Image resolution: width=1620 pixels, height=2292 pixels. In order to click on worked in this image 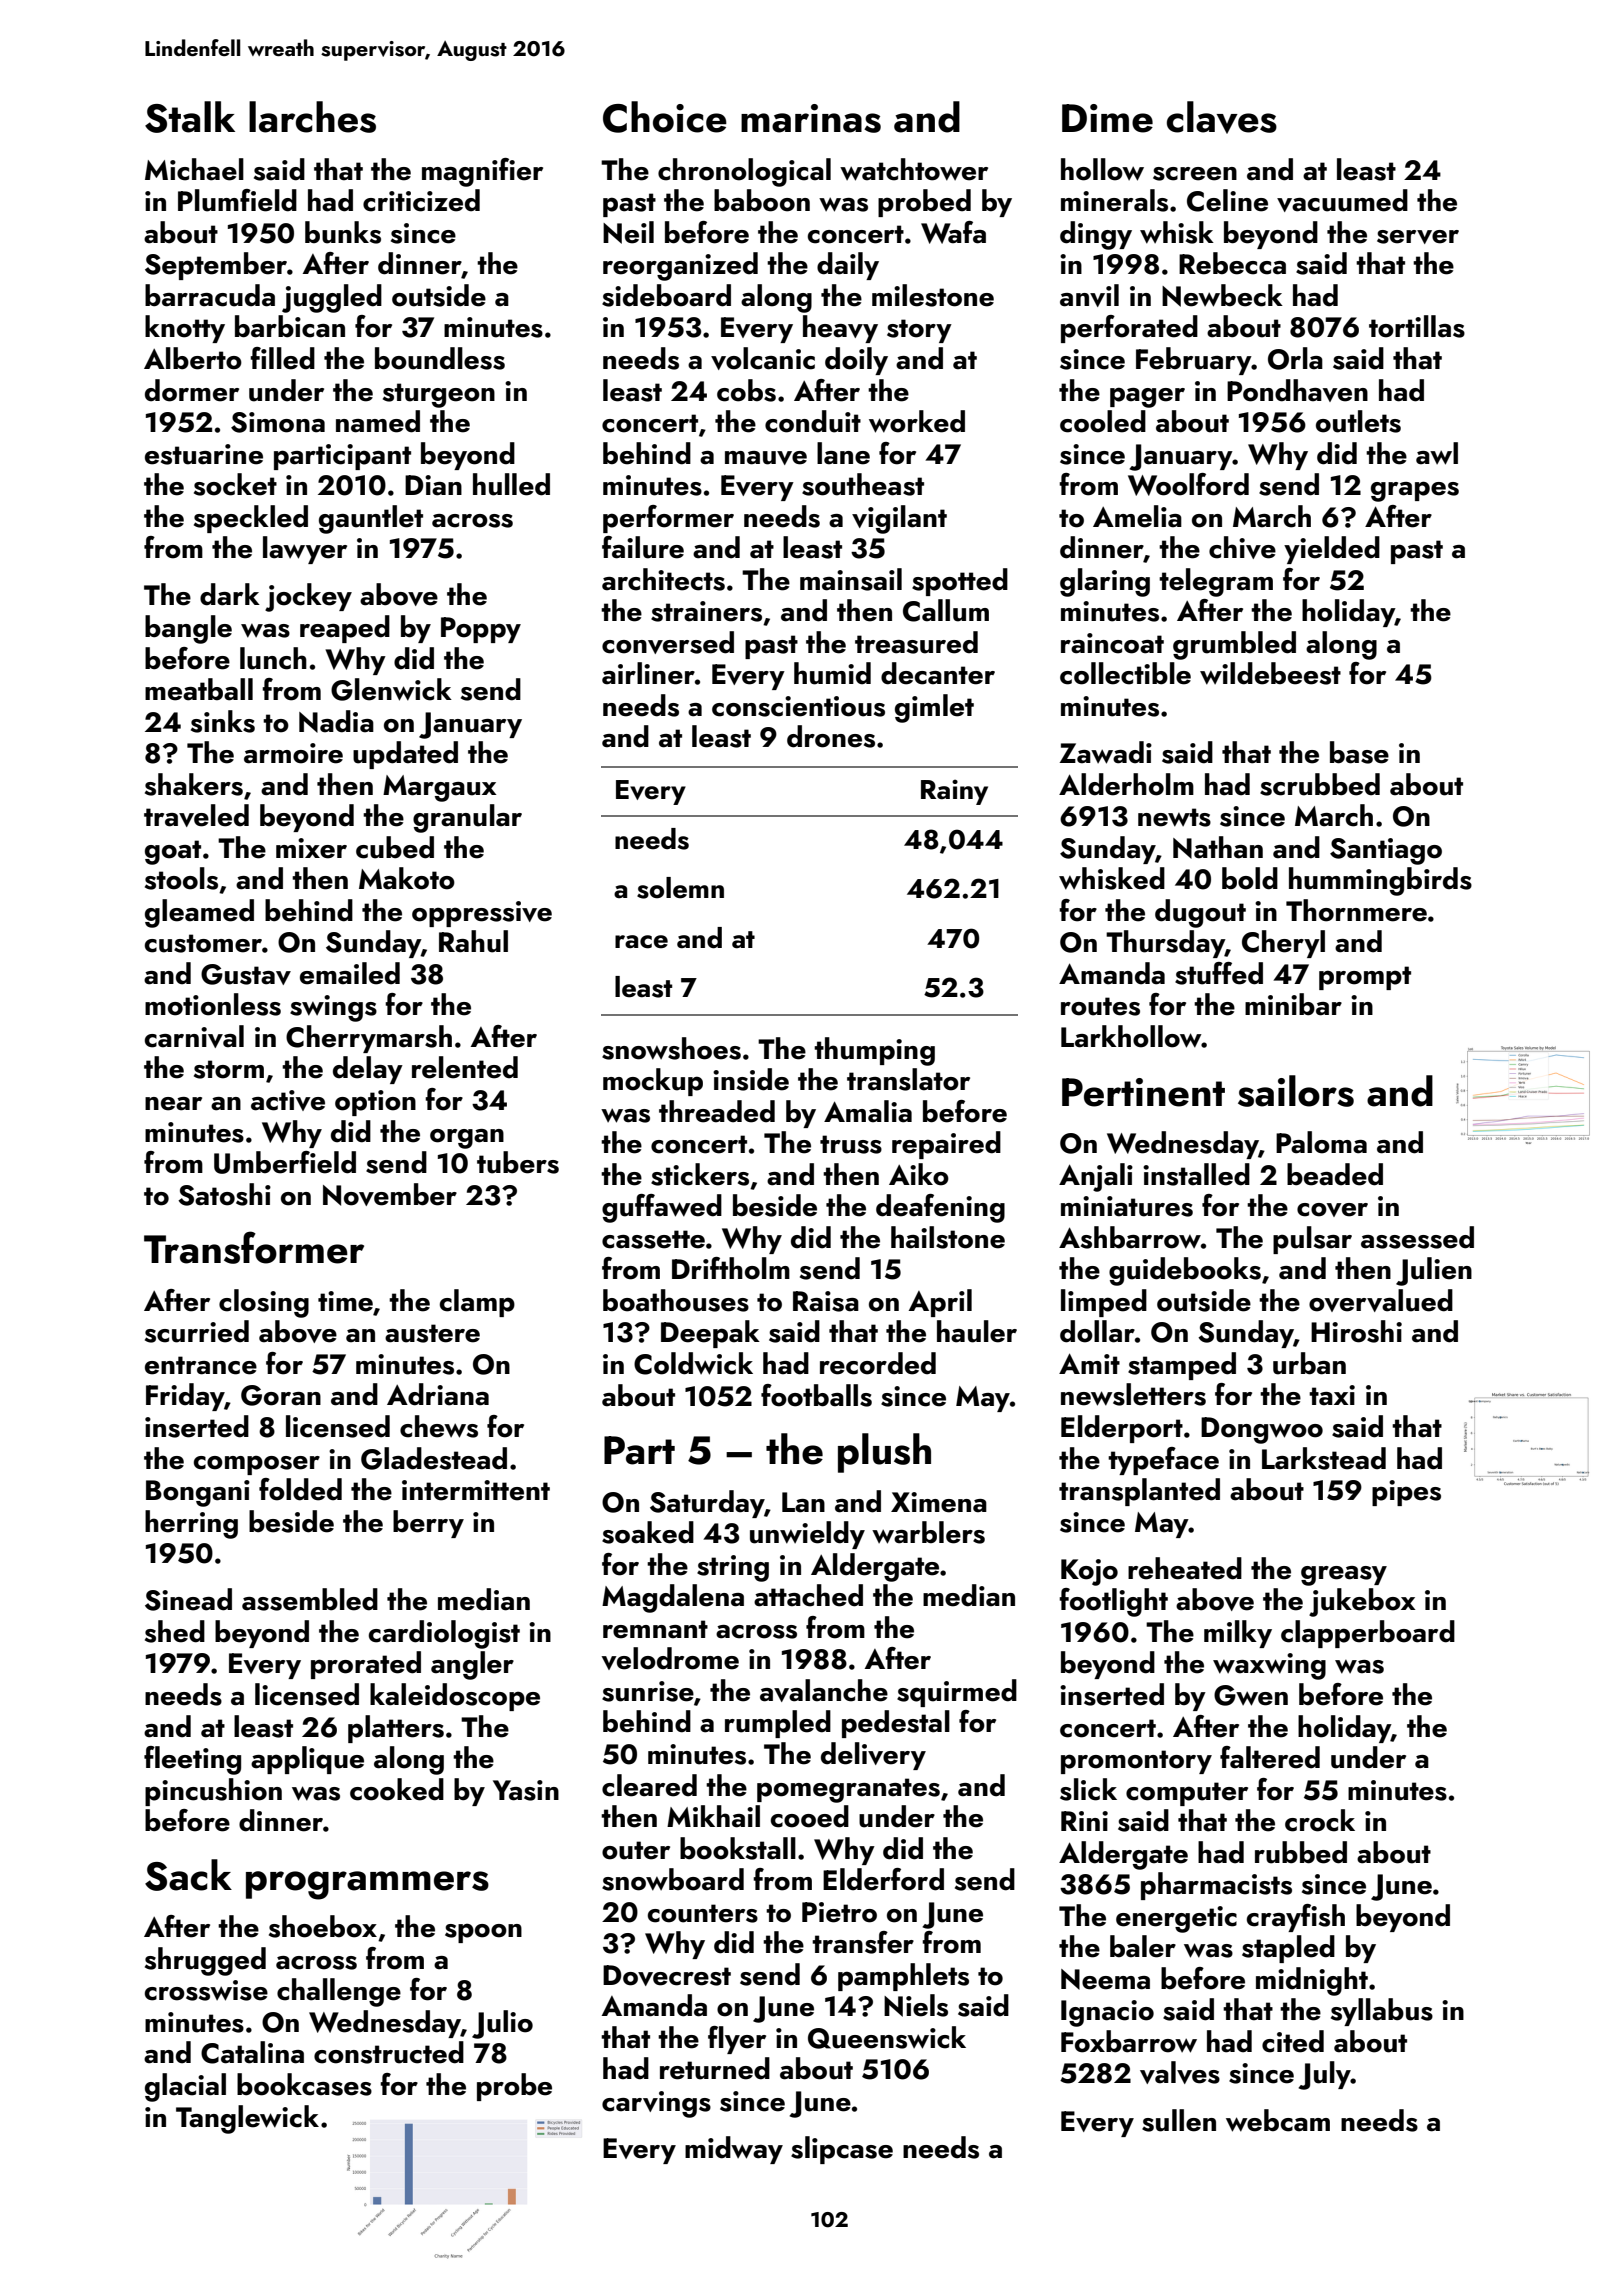, I will do `click(917, 421)`.
